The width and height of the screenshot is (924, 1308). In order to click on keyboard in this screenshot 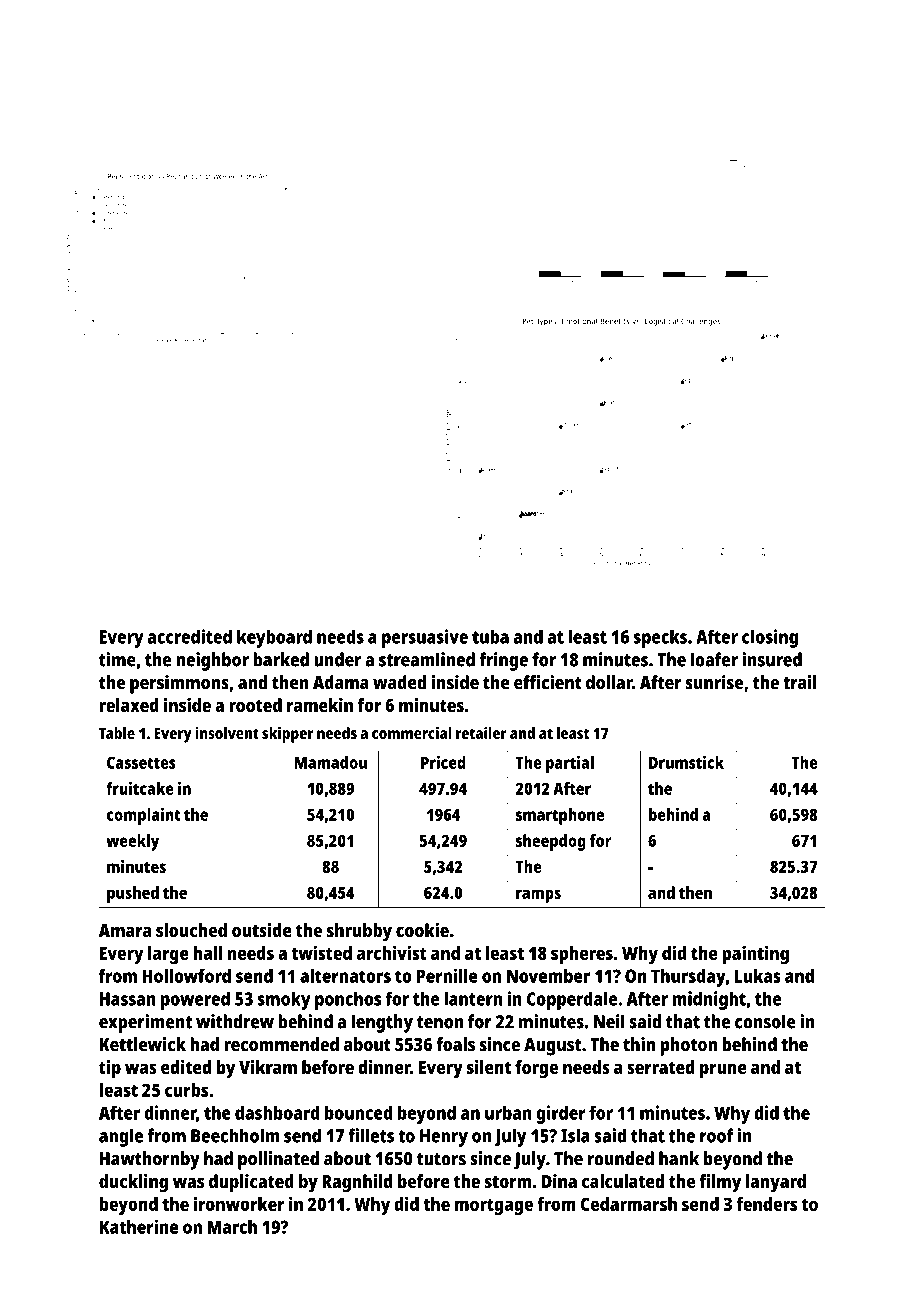, I will do `click(274, 638)`.
